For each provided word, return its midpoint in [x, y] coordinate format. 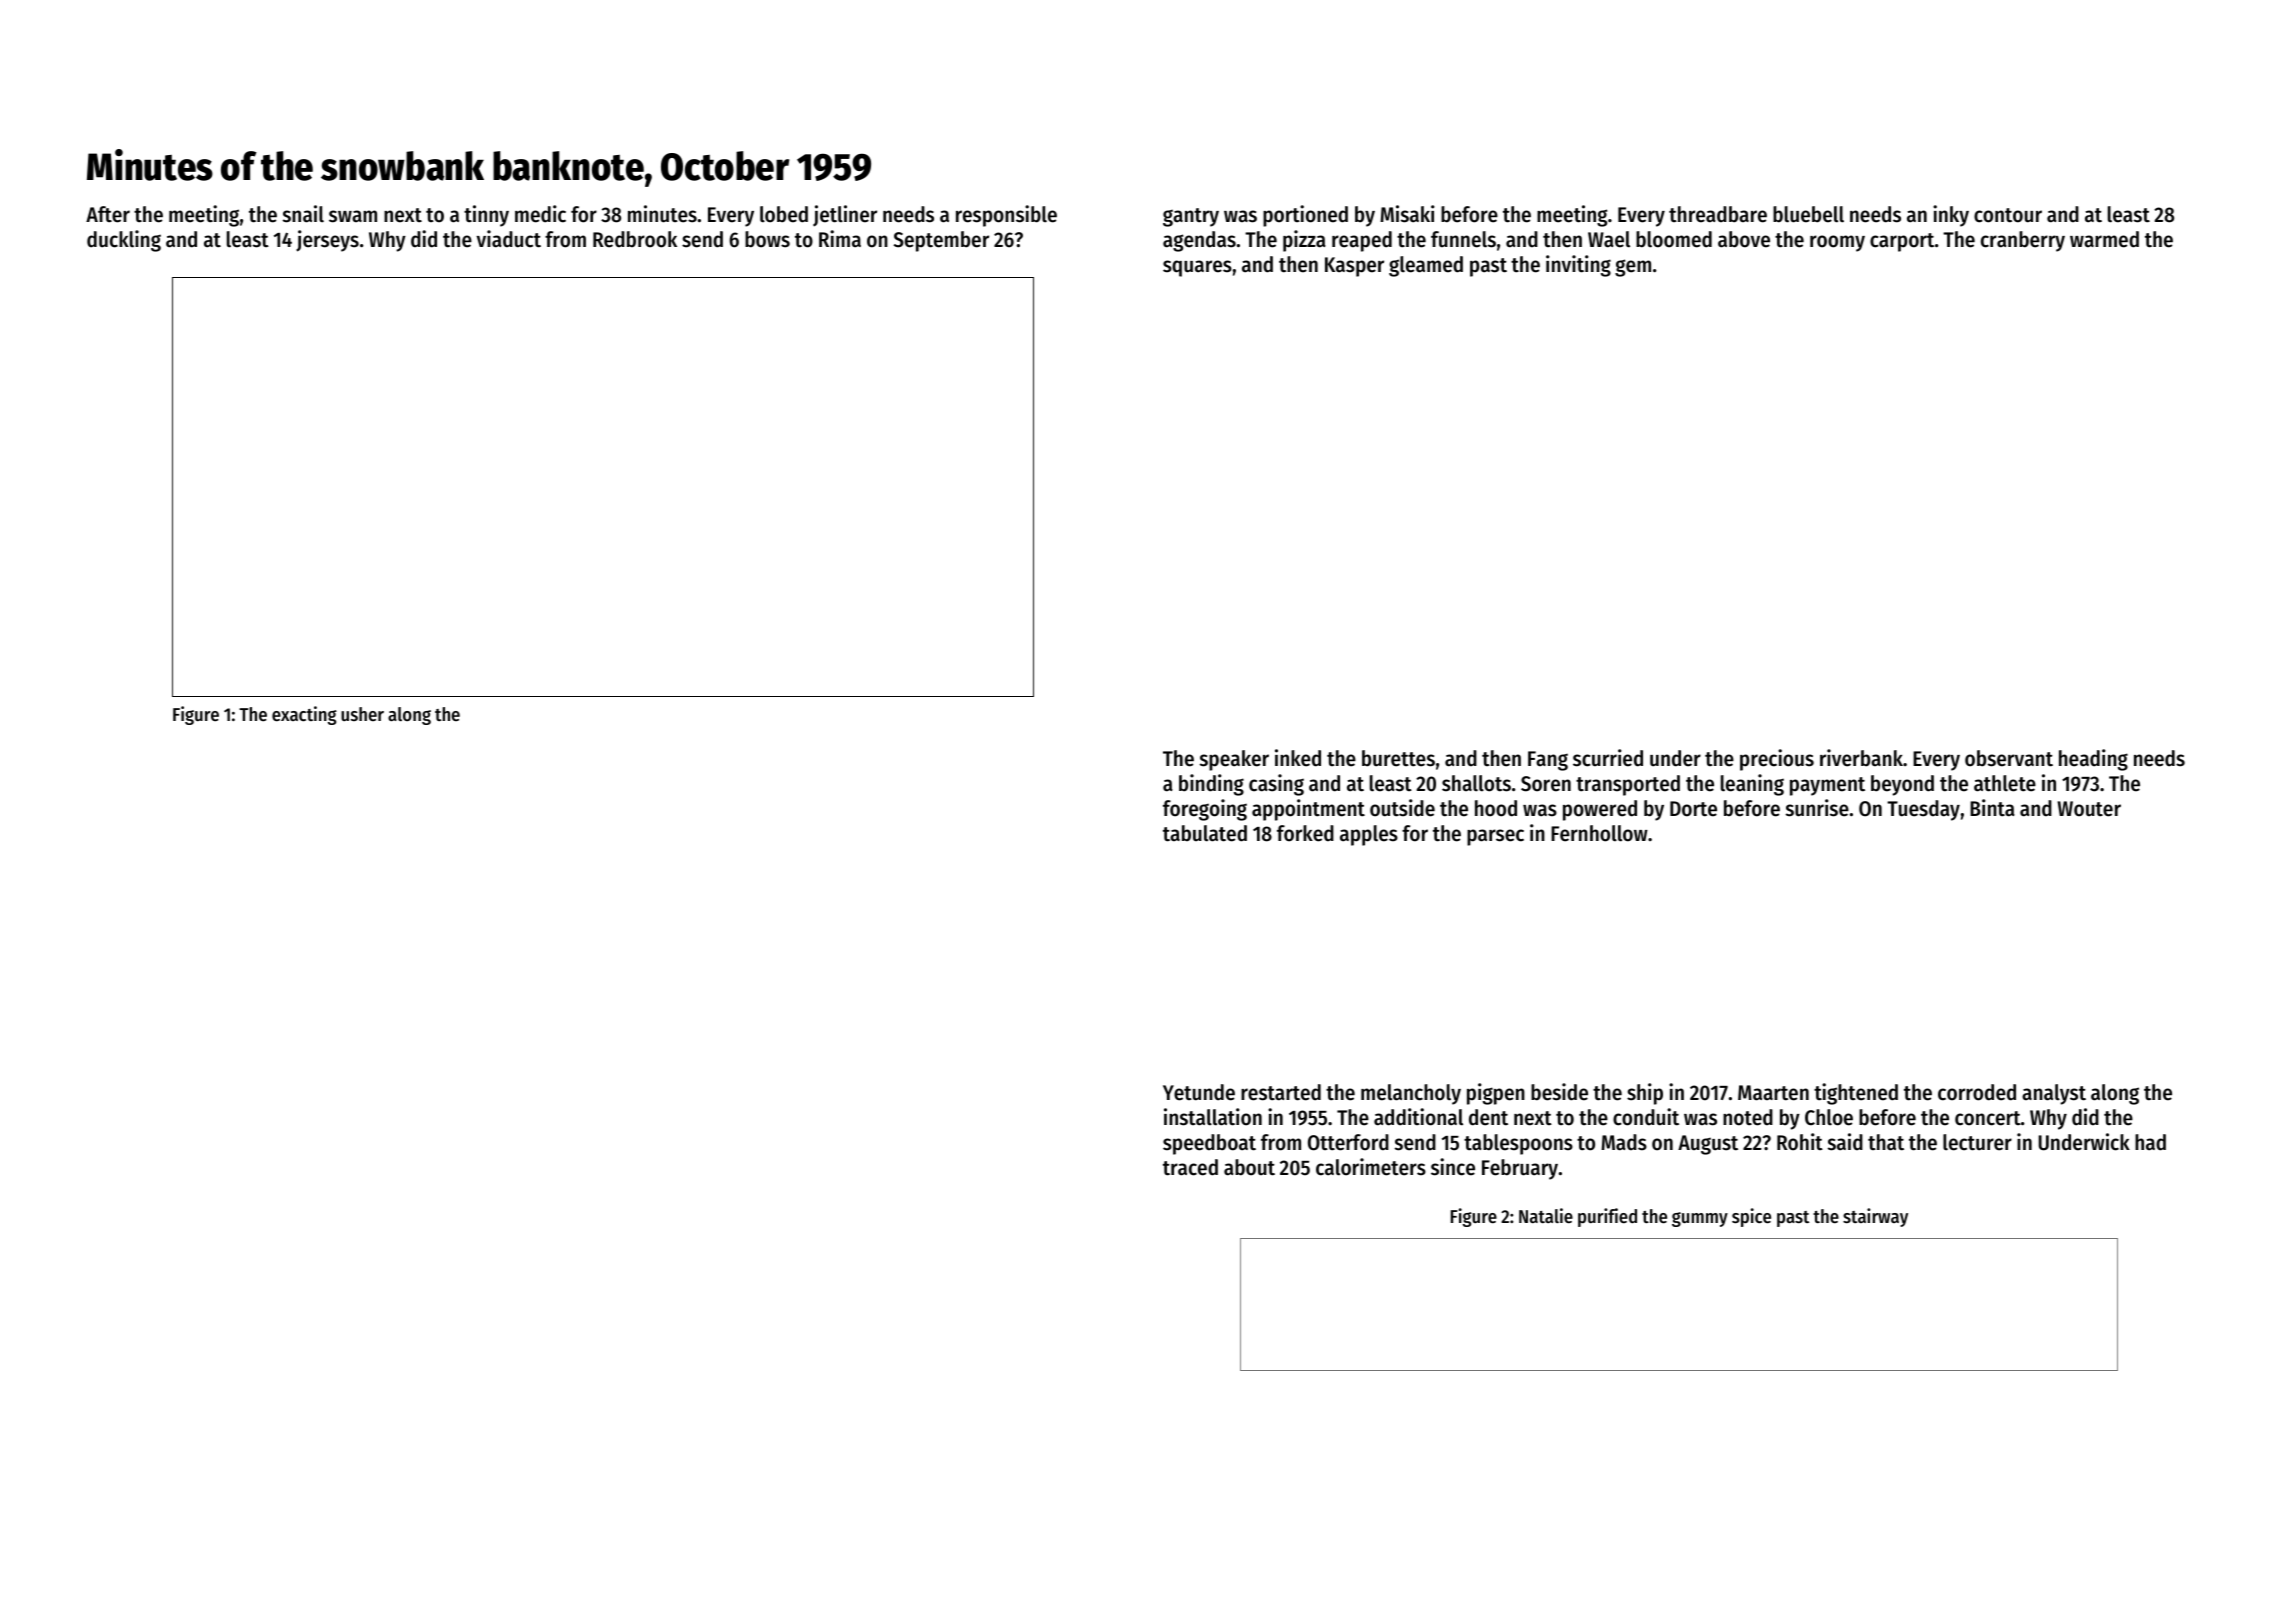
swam [353, 216]
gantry [1191, 217]
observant [2009, 758]
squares [1197, 268]
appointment [1308, 810]
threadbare [1718, 214]
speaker [1234, 760]
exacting [304, 715]
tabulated [1205, 833]
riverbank [1861, 758]
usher [362, 714]
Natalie [1546, 1216]
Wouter [2089, 809]
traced [1190, 1167]
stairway [1875, 1217]
